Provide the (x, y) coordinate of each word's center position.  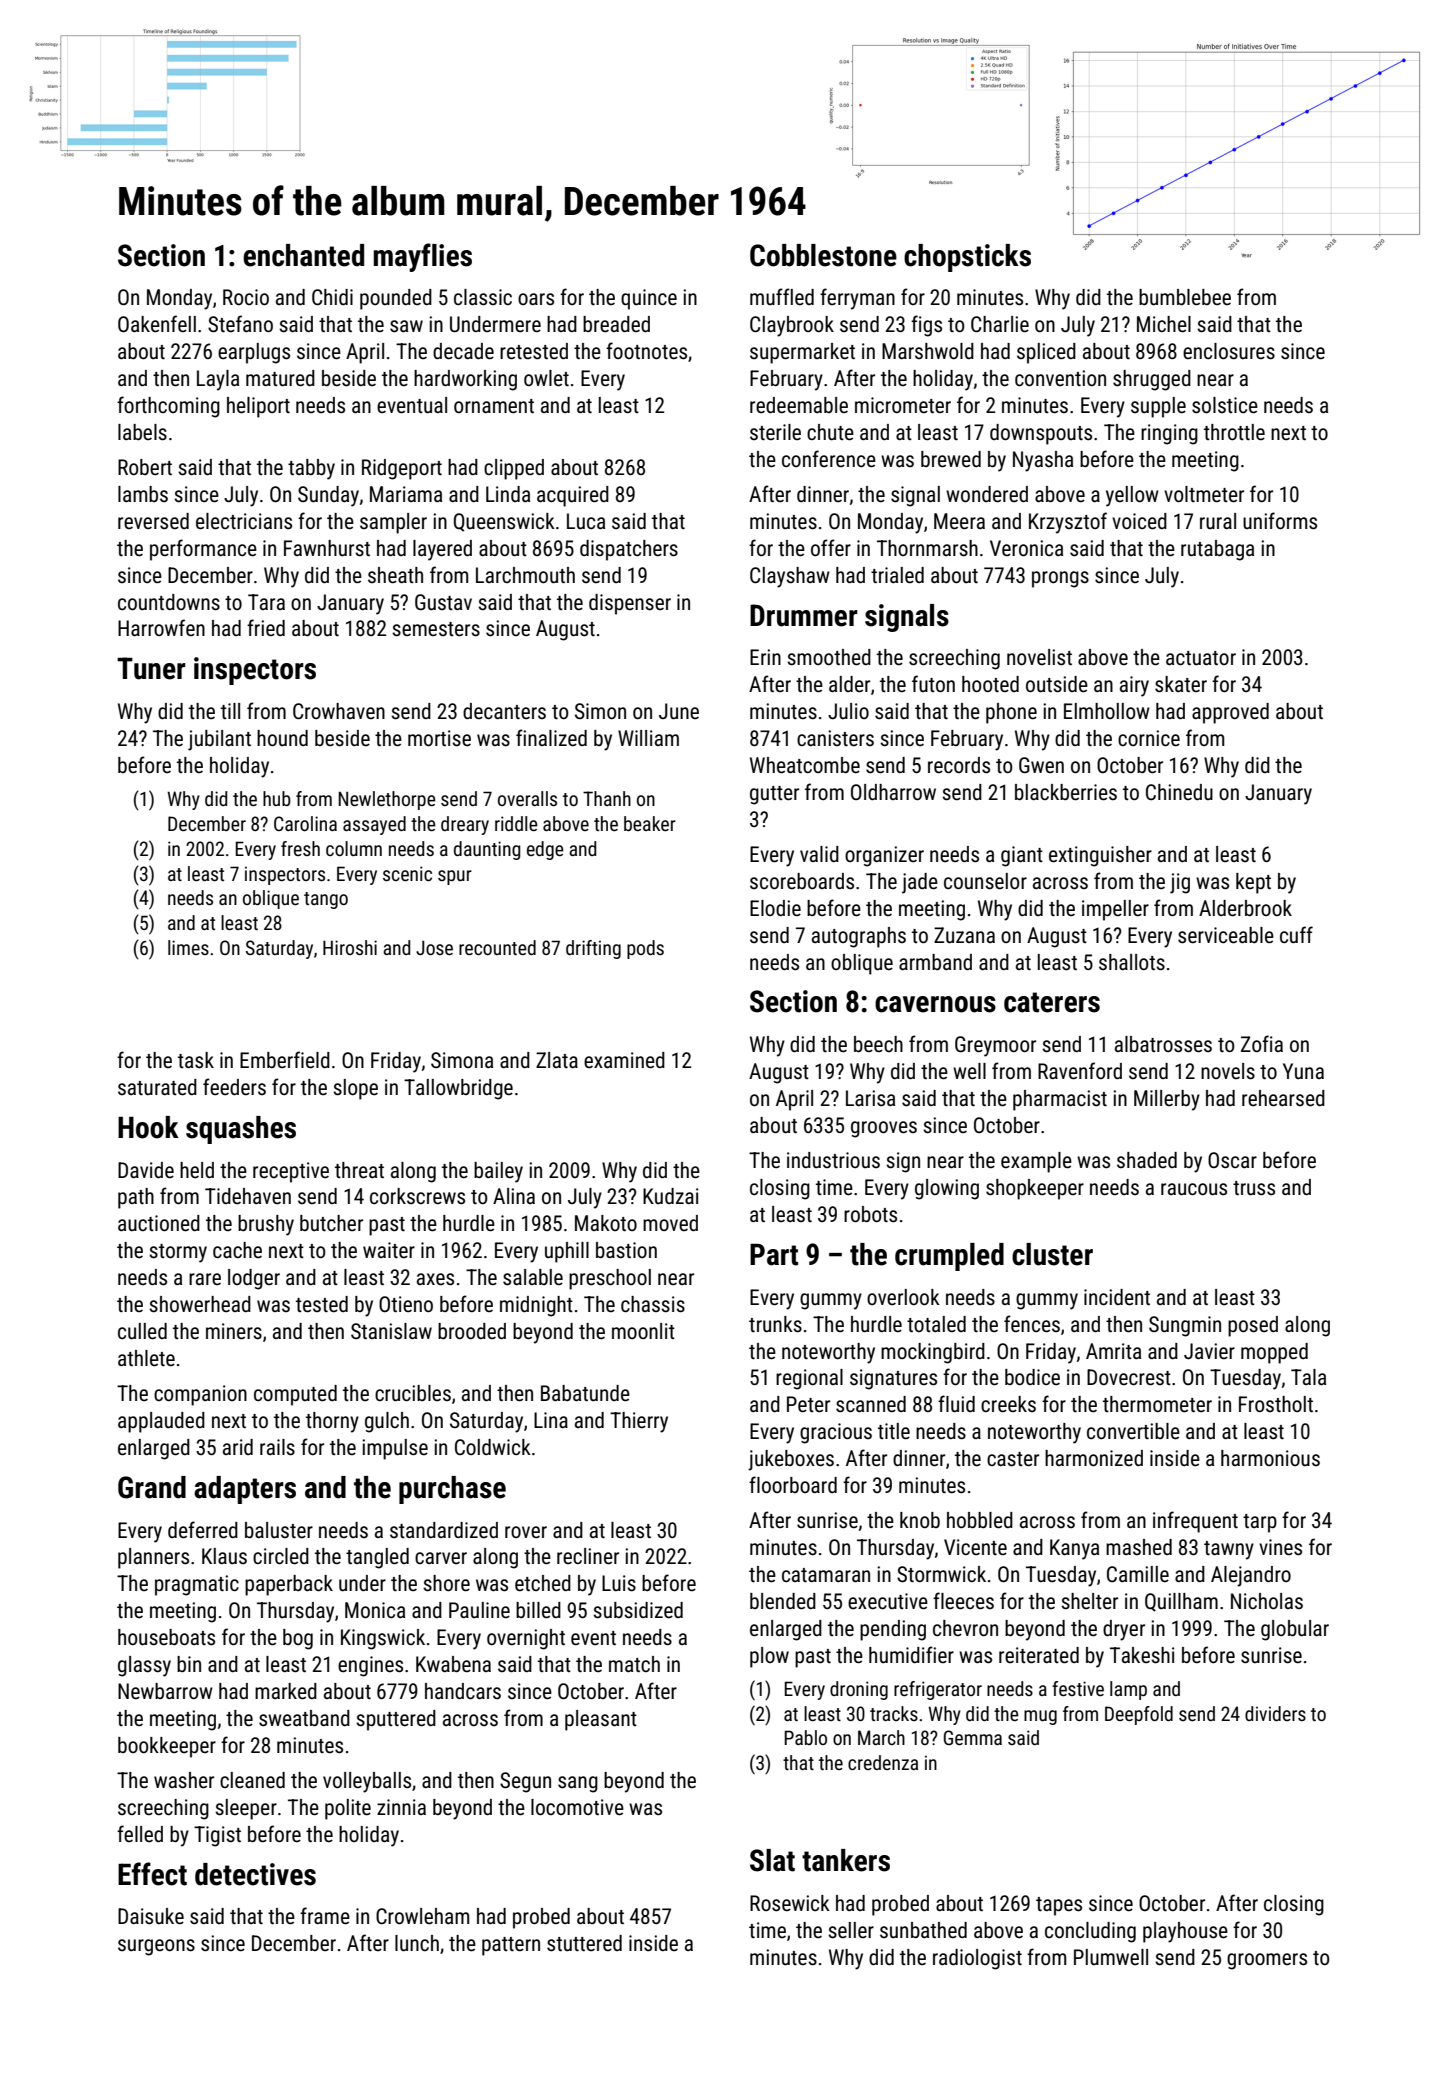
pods (645, 949)
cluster (1052, 1254)
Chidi (332, 297)
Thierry (639, 1422)
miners (234, 1331)
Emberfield (285, 1060)
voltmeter (1204, 494)
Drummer (804, 615)
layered (442, 550)
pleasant (601, 1720)
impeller (1115, 910)
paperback (289, 1585)
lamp (1128, 1690)
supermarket (802, 353)
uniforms (1280, 521)
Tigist (217, 1836)
